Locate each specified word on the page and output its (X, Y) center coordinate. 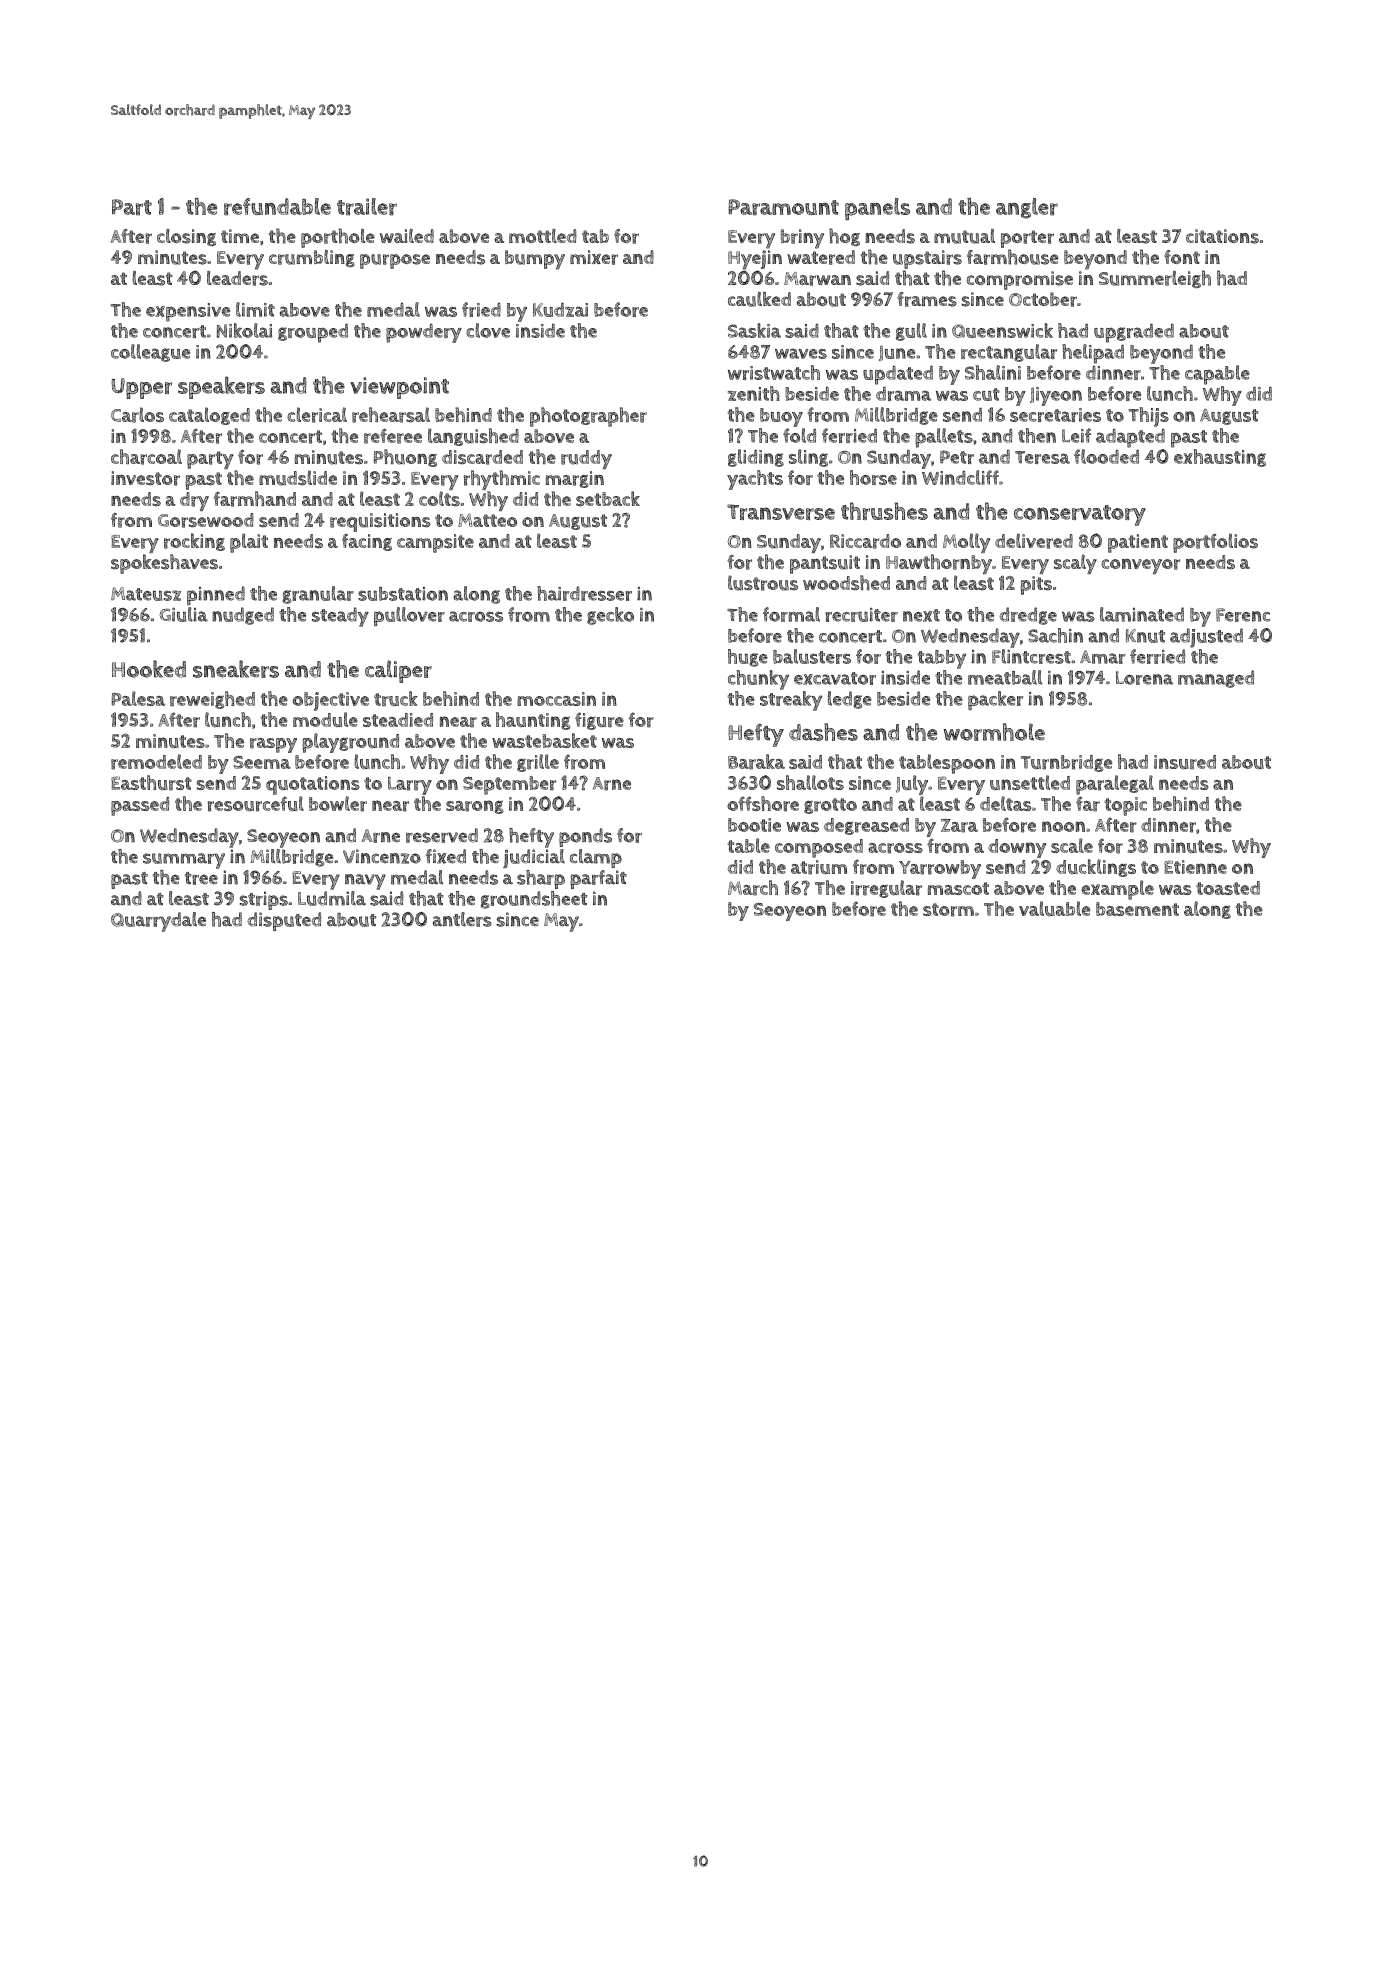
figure (599, 721)
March (753, 888)
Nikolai (244, 330)
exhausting (1220, 458)
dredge (1028, 616)
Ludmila (332, 898)
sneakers (236, 669)
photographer (588, 417)
